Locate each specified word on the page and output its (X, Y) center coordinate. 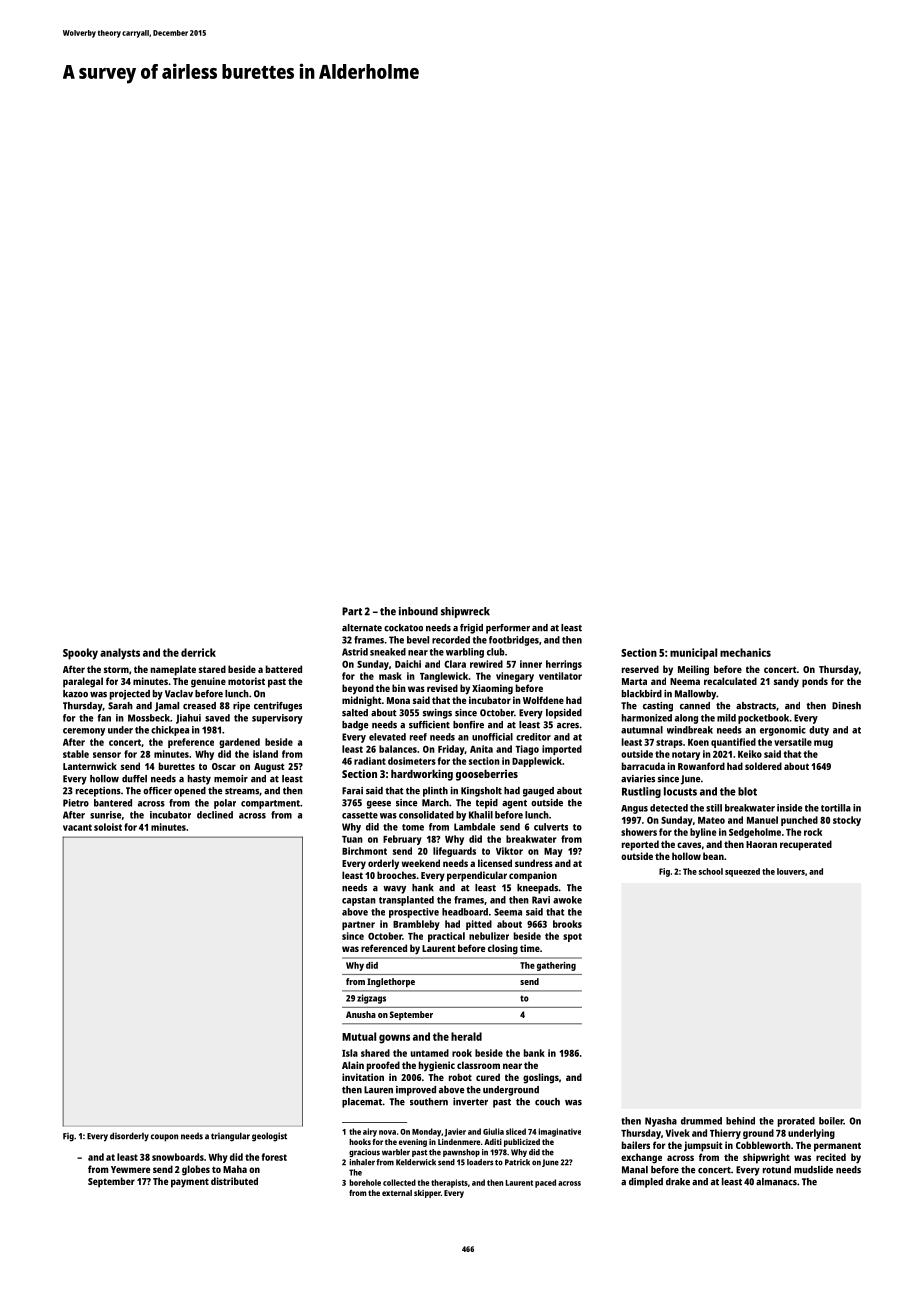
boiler (831, 1121)
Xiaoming (492, 689)
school (711, 871)
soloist (108, 827)
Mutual (359, 1036)
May (553, 852)
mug (823, 744)
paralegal (83, 682)
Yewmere (130, 1169)
